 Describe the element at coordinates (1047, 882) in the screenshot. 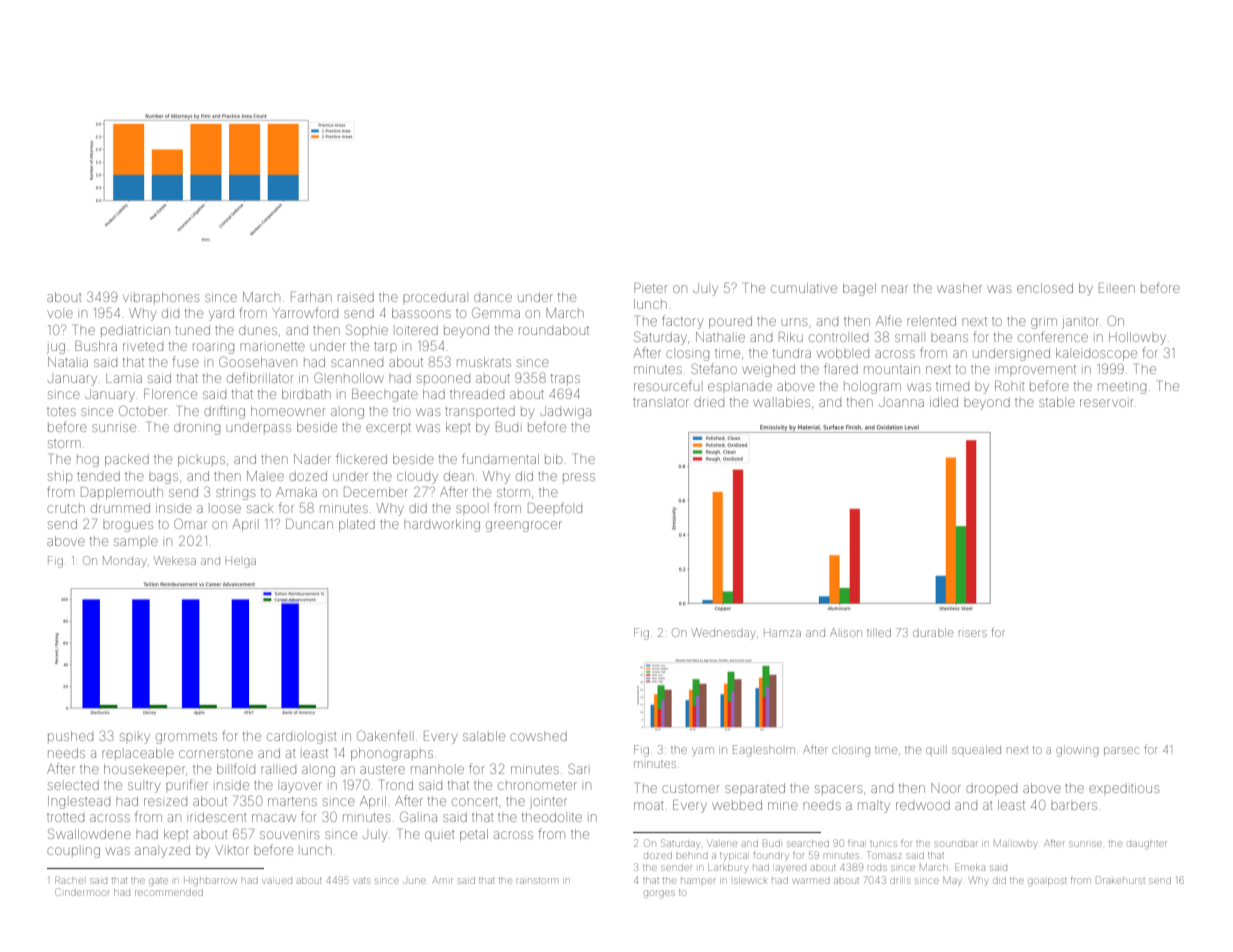

I see `goalpost` at that location.
